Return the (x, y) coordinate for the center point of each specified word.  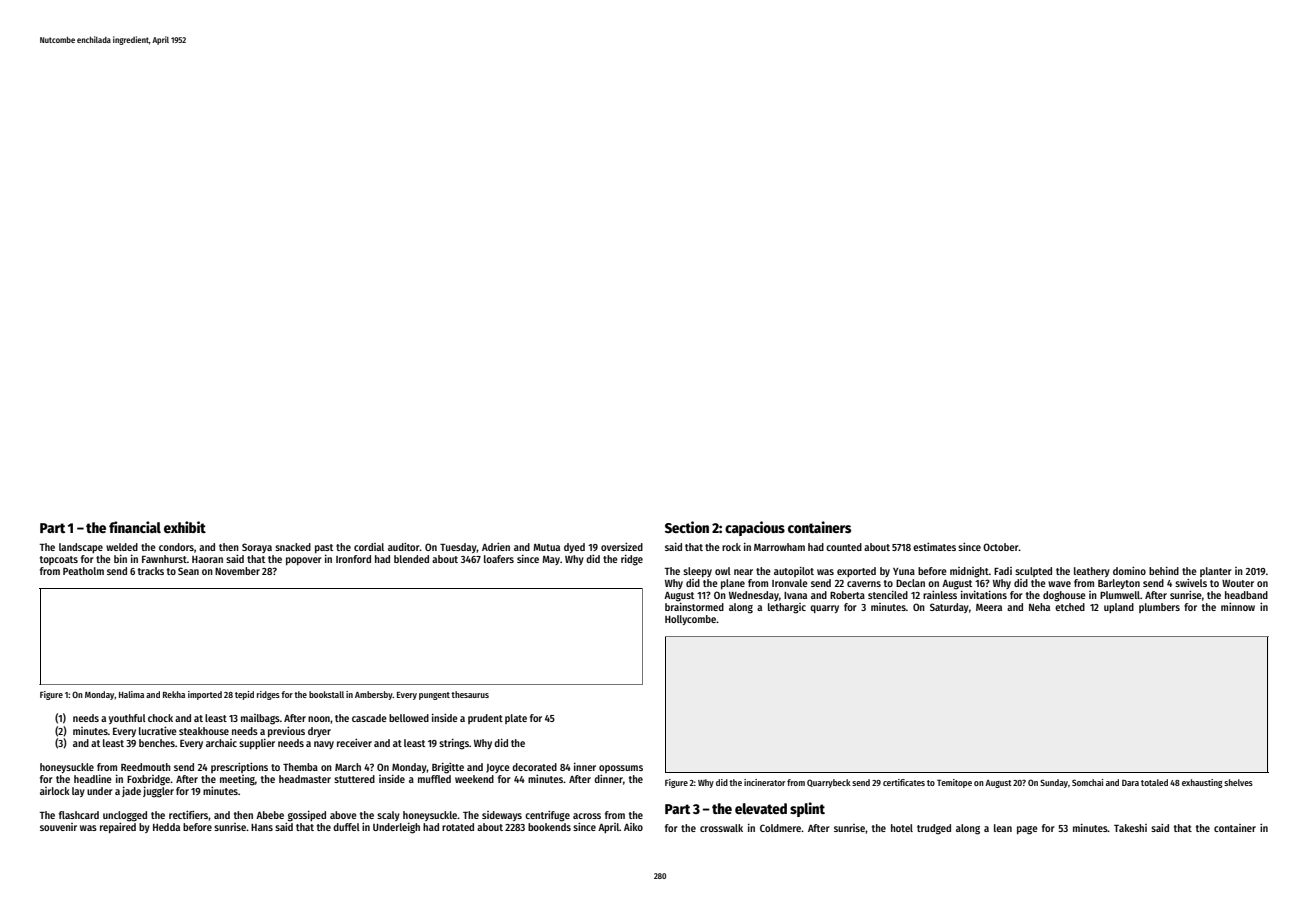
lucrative (158, 731)
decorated (534, 767)
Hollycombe (690, 620)
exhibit (185, 527)
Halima (131, 694)
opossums (621, 769)
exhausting (1202, 783)
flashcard (79, 815)
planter (1216, 572)
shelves (1238, 782)
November (237, 571)
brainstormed (694, 607)
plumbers (1159, 608)
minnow (1238, 607)
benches (157, 743)
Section (687, 527)
